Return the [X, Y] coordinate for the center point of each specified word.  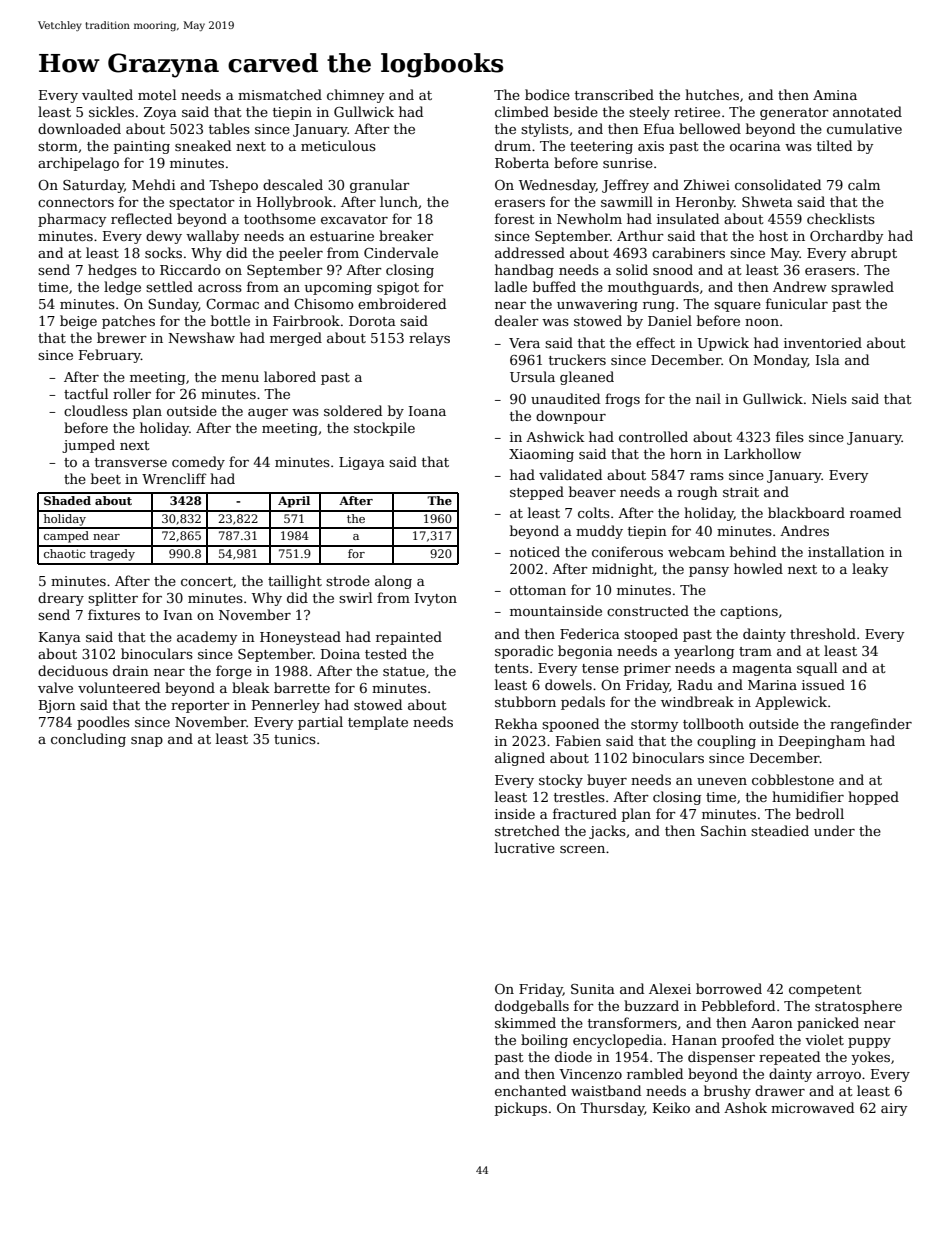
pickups [521, 1109]
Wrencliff [174, 478]
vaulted [107, 94]
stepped [537, 493]
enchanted [530, 1090]
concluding [88, 740]
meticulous [338, 145]
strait [741, 492]
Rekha [516, 723]
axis [651, 146]
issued [823, 684]
